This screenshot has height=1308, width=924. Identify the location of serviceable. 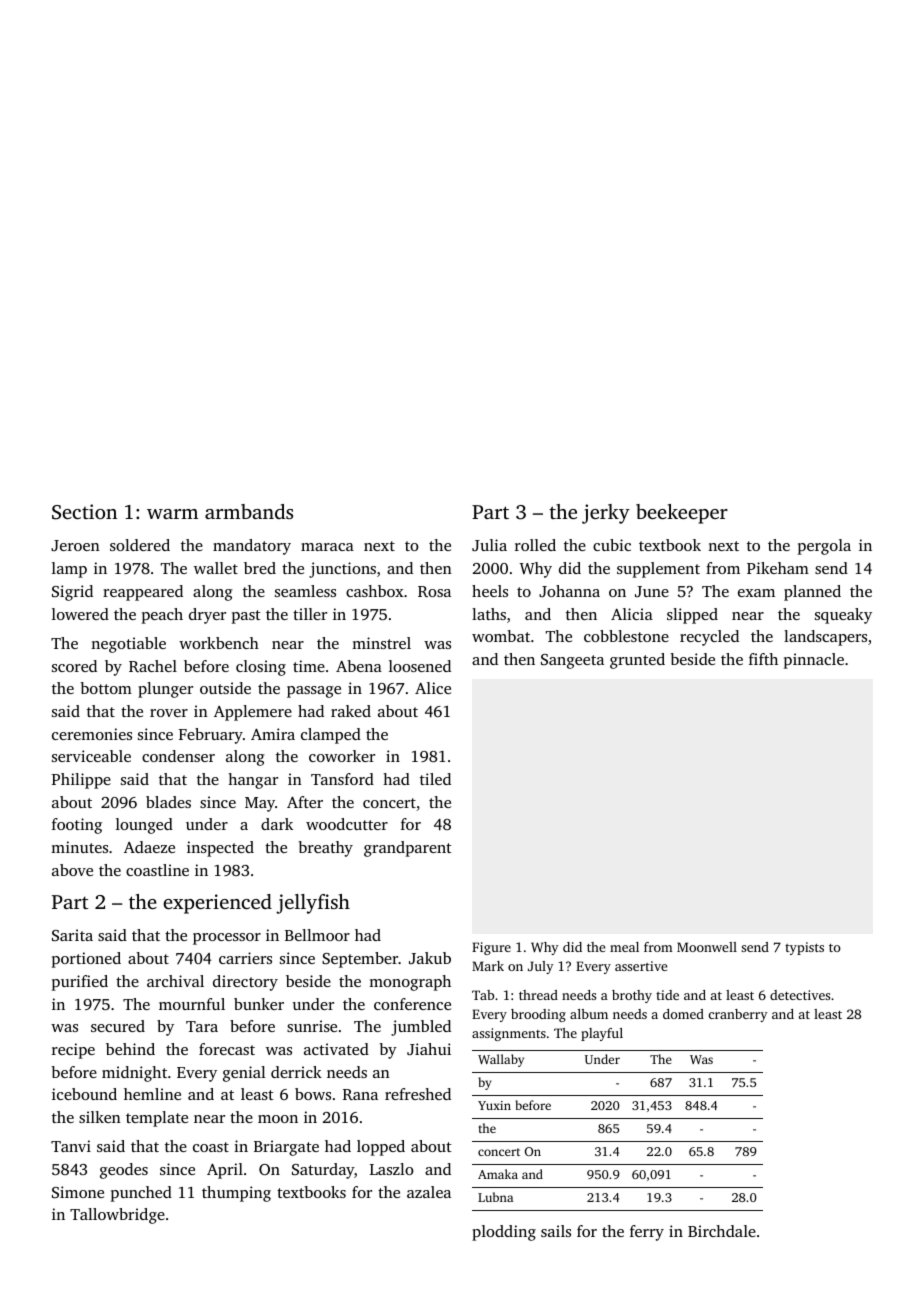
(91, 756).
